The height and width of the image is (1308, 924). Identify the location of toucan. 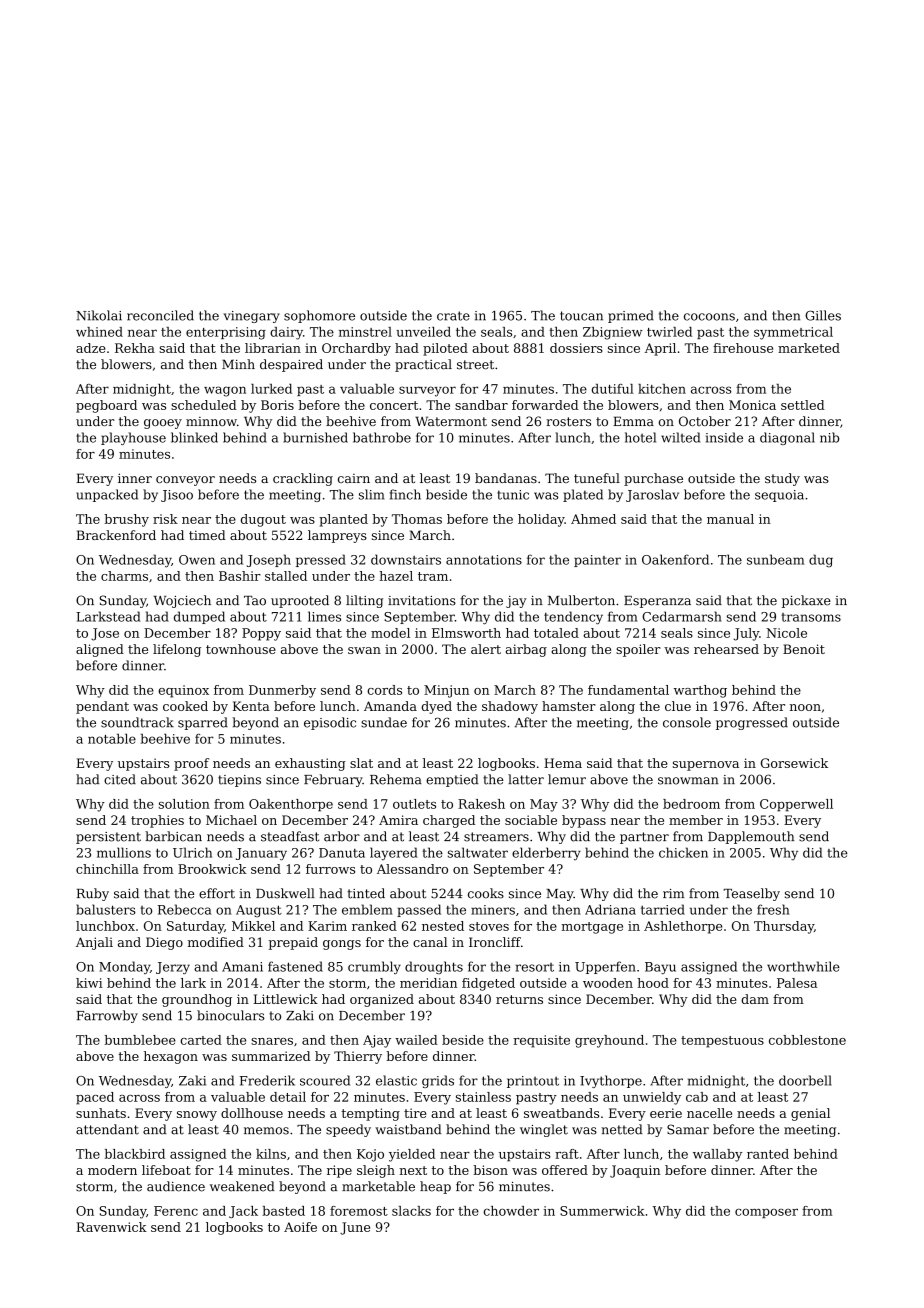
(581, 316).
